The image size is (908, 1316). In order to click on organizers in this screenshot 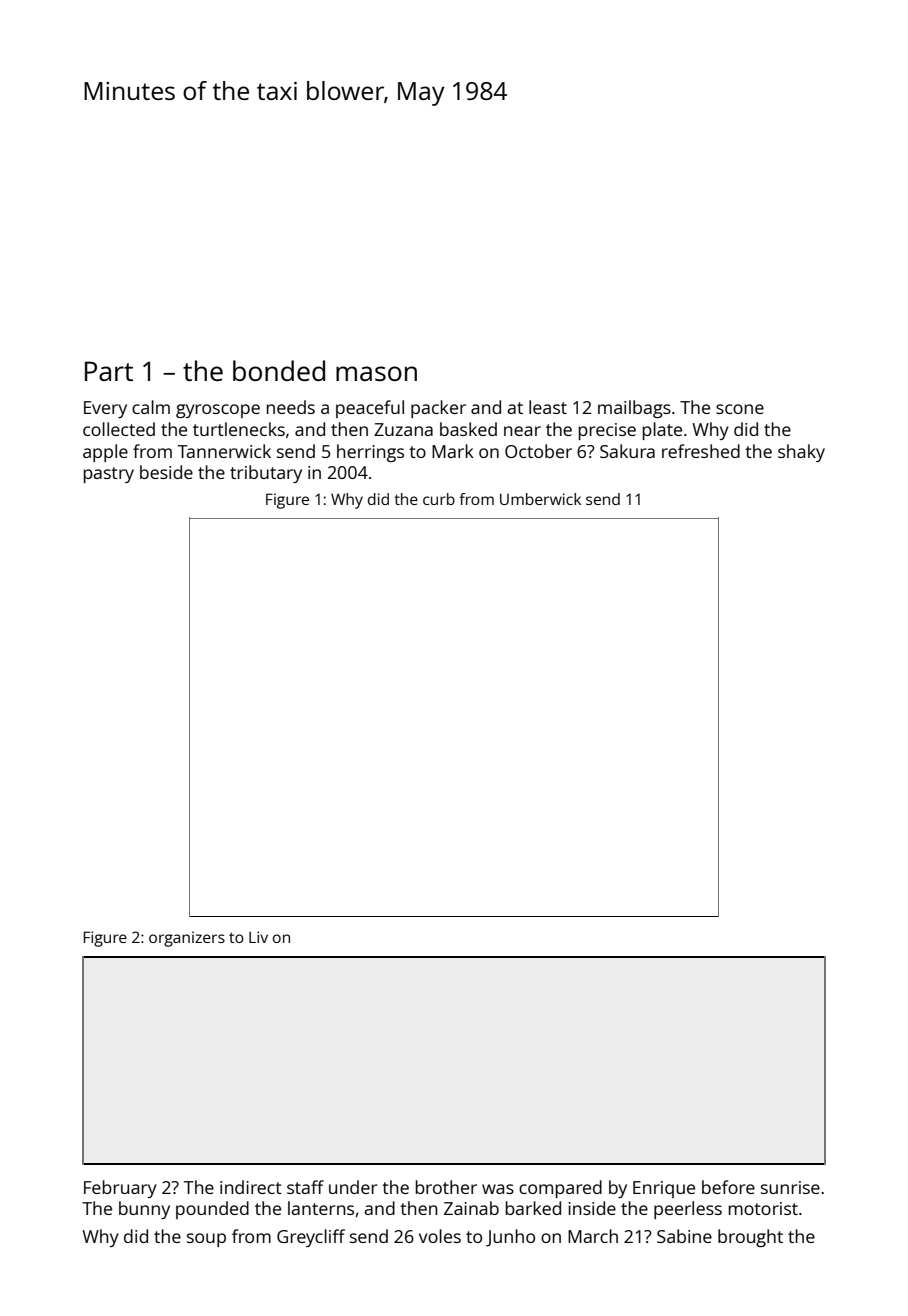, I will do `click(187, 939)`.
